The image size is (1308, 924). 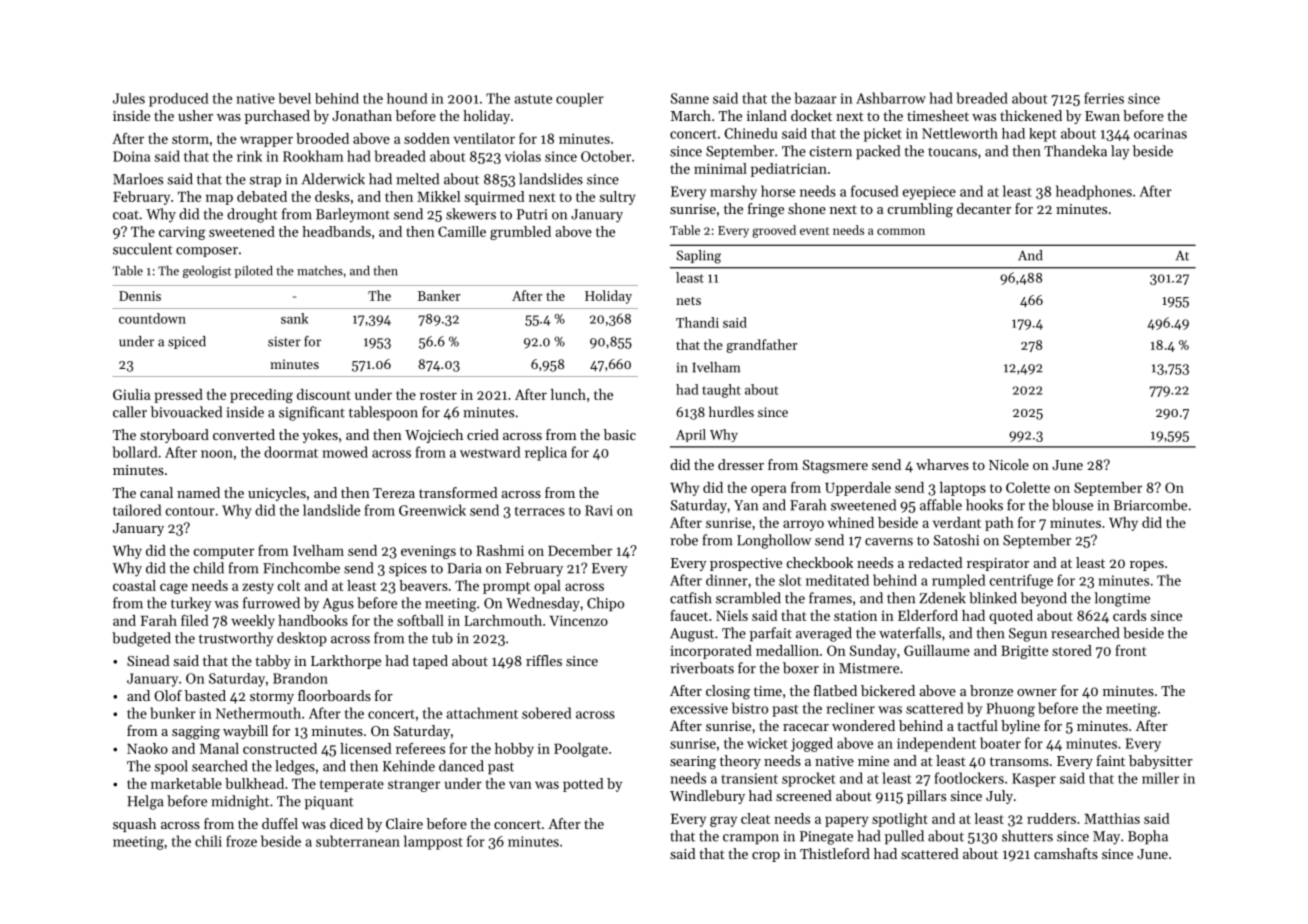 I want to click on carving, so click(x=182, y=233).
